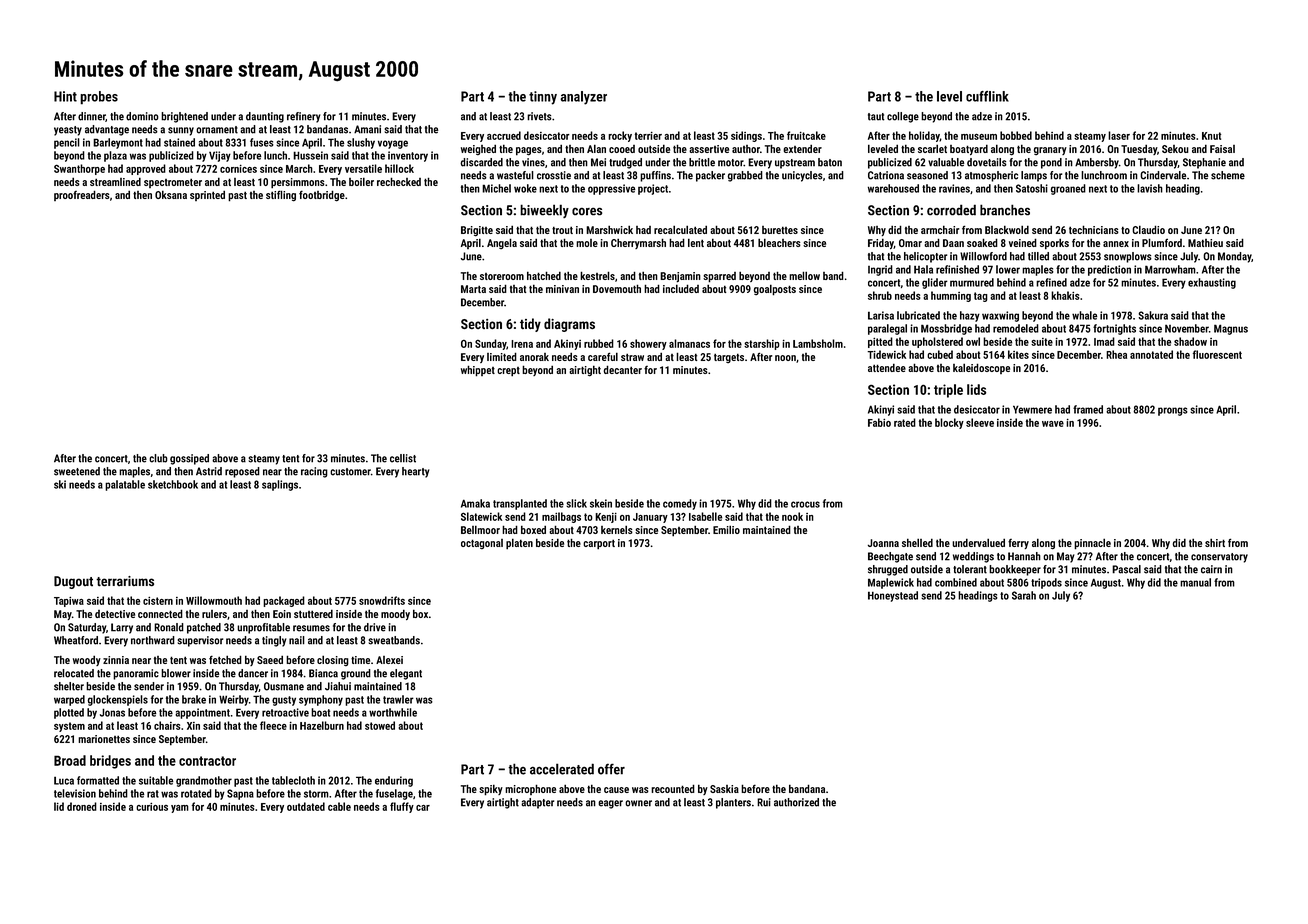 This screenshot has width=1308, height=924. I want to click on mellow, so click(804, 275).
